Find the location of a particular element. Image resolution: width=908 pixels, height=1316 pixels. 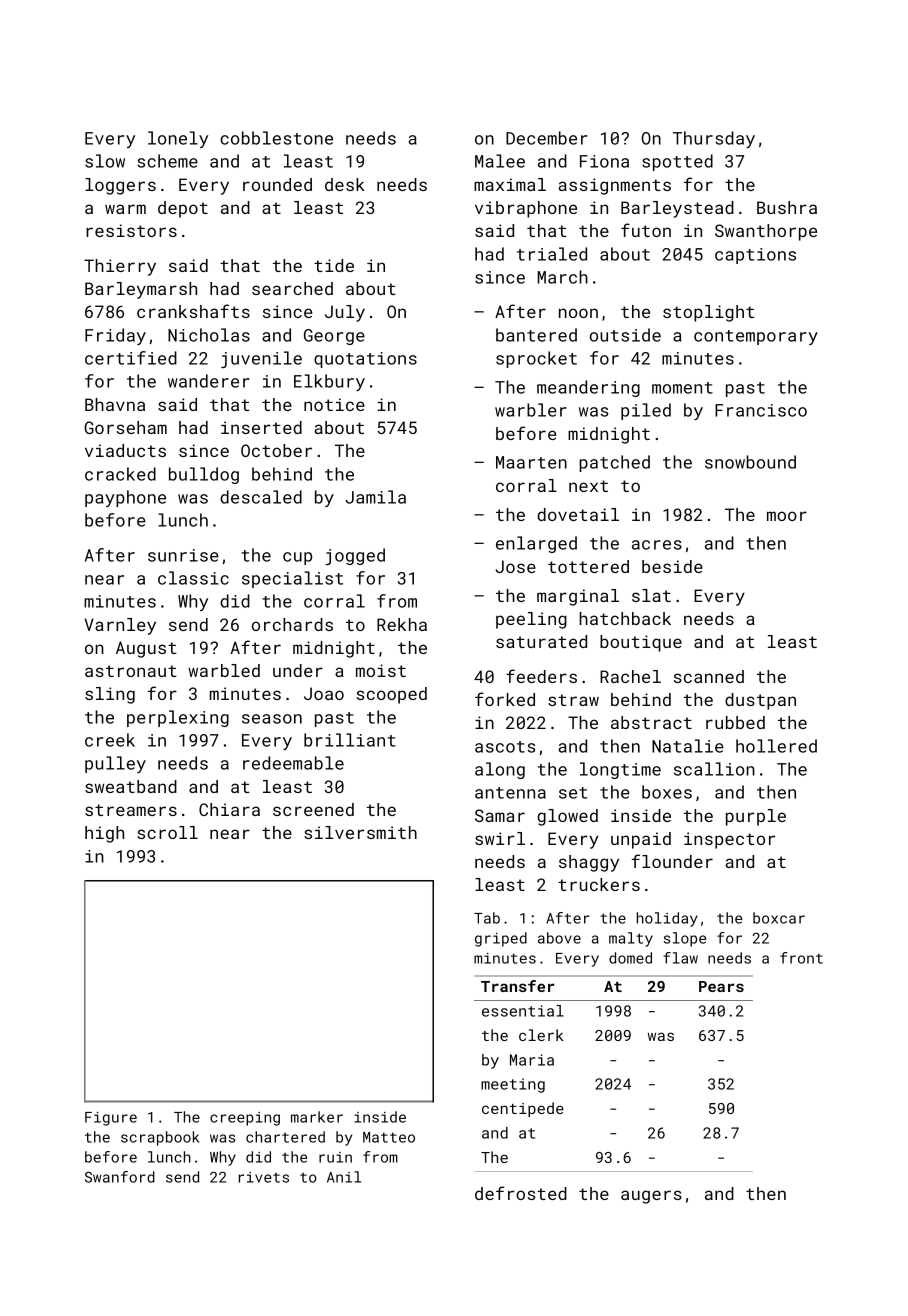

Tab is located at coordinates (487, 918).
